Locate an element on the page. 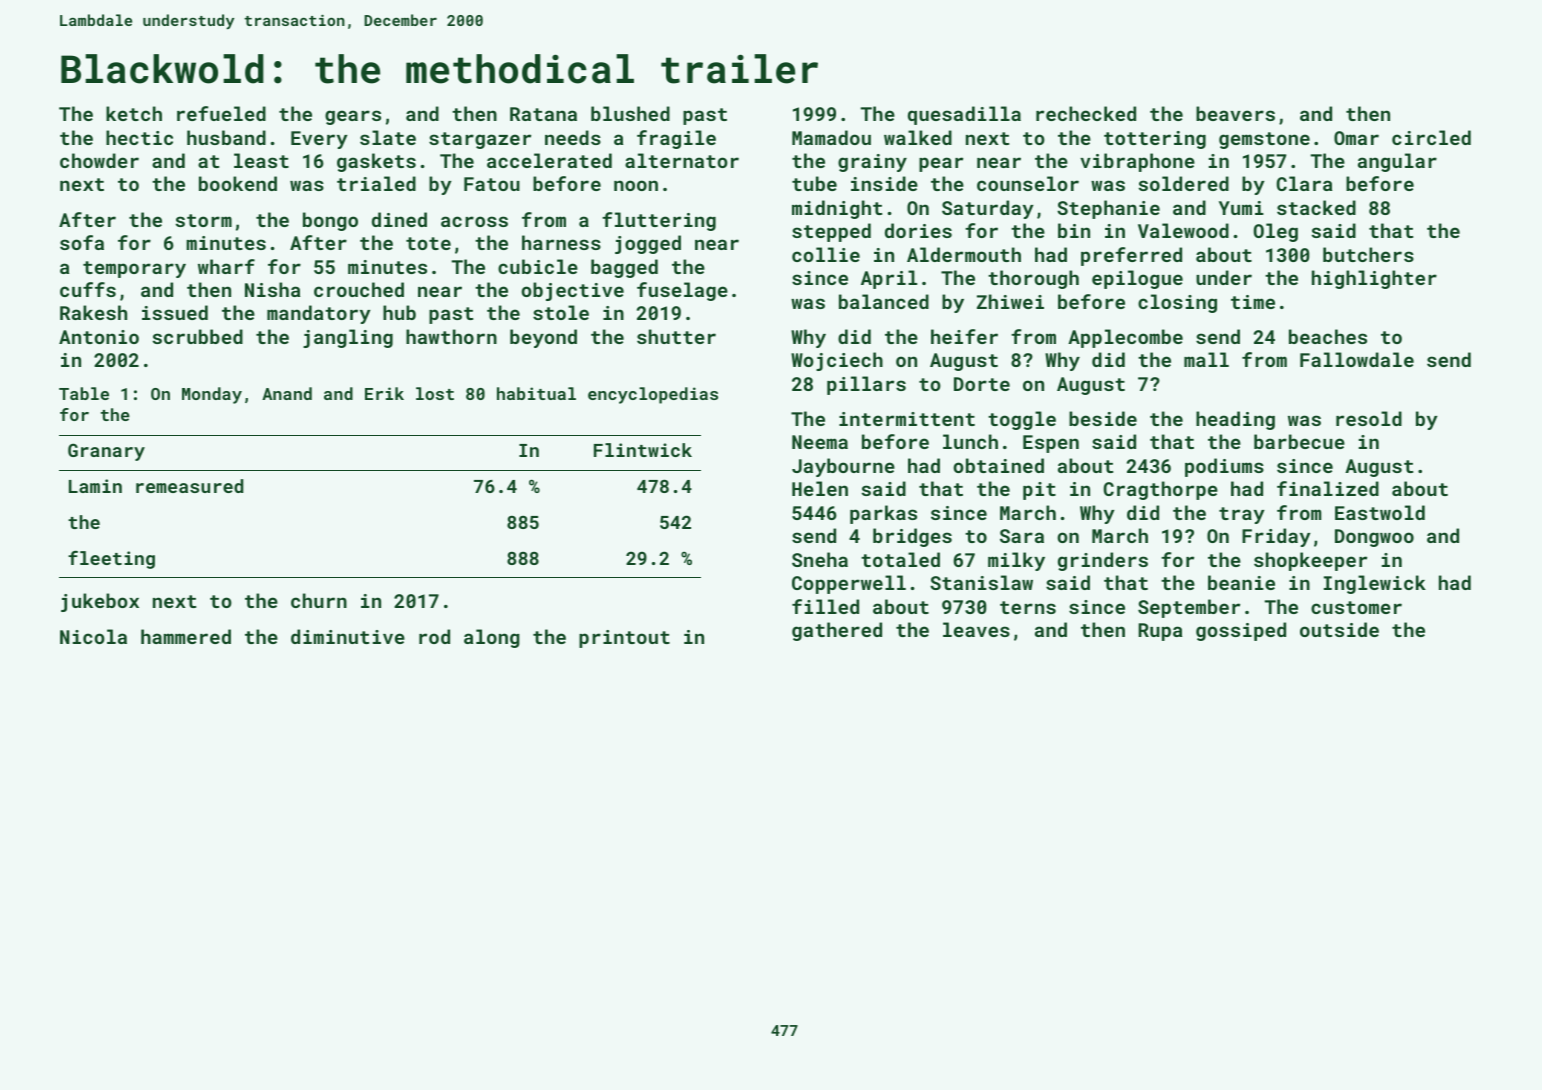  Sneha is located at coordinates (820, 559).
